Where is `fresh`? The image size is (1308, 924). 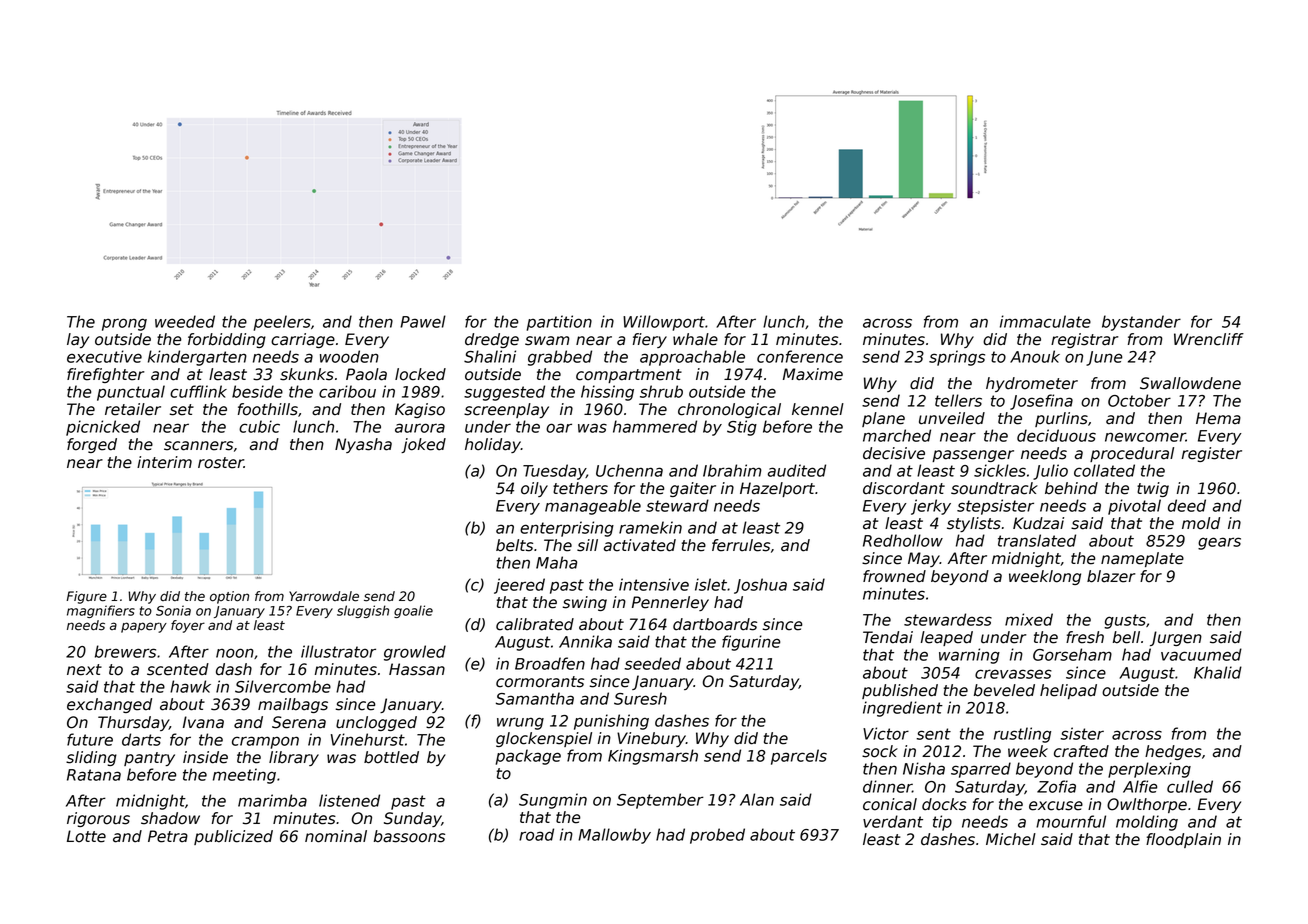
fresh is located at coordinates (1085, 637).
